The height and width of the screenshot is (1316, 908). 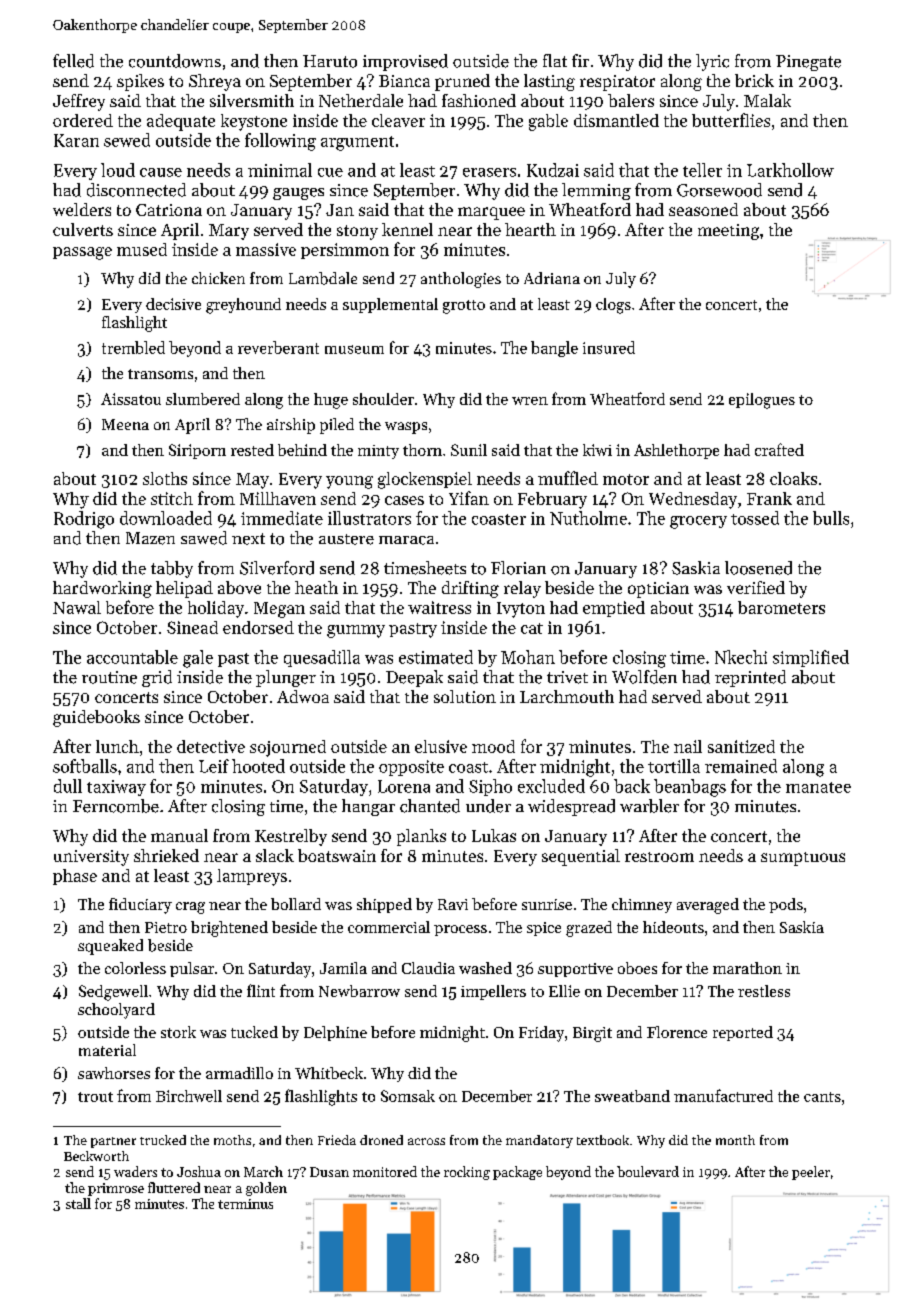 What do you see at coordinates (405, 62) in the screenshot?
I see `improvised` at bounding box center [405, 62].
